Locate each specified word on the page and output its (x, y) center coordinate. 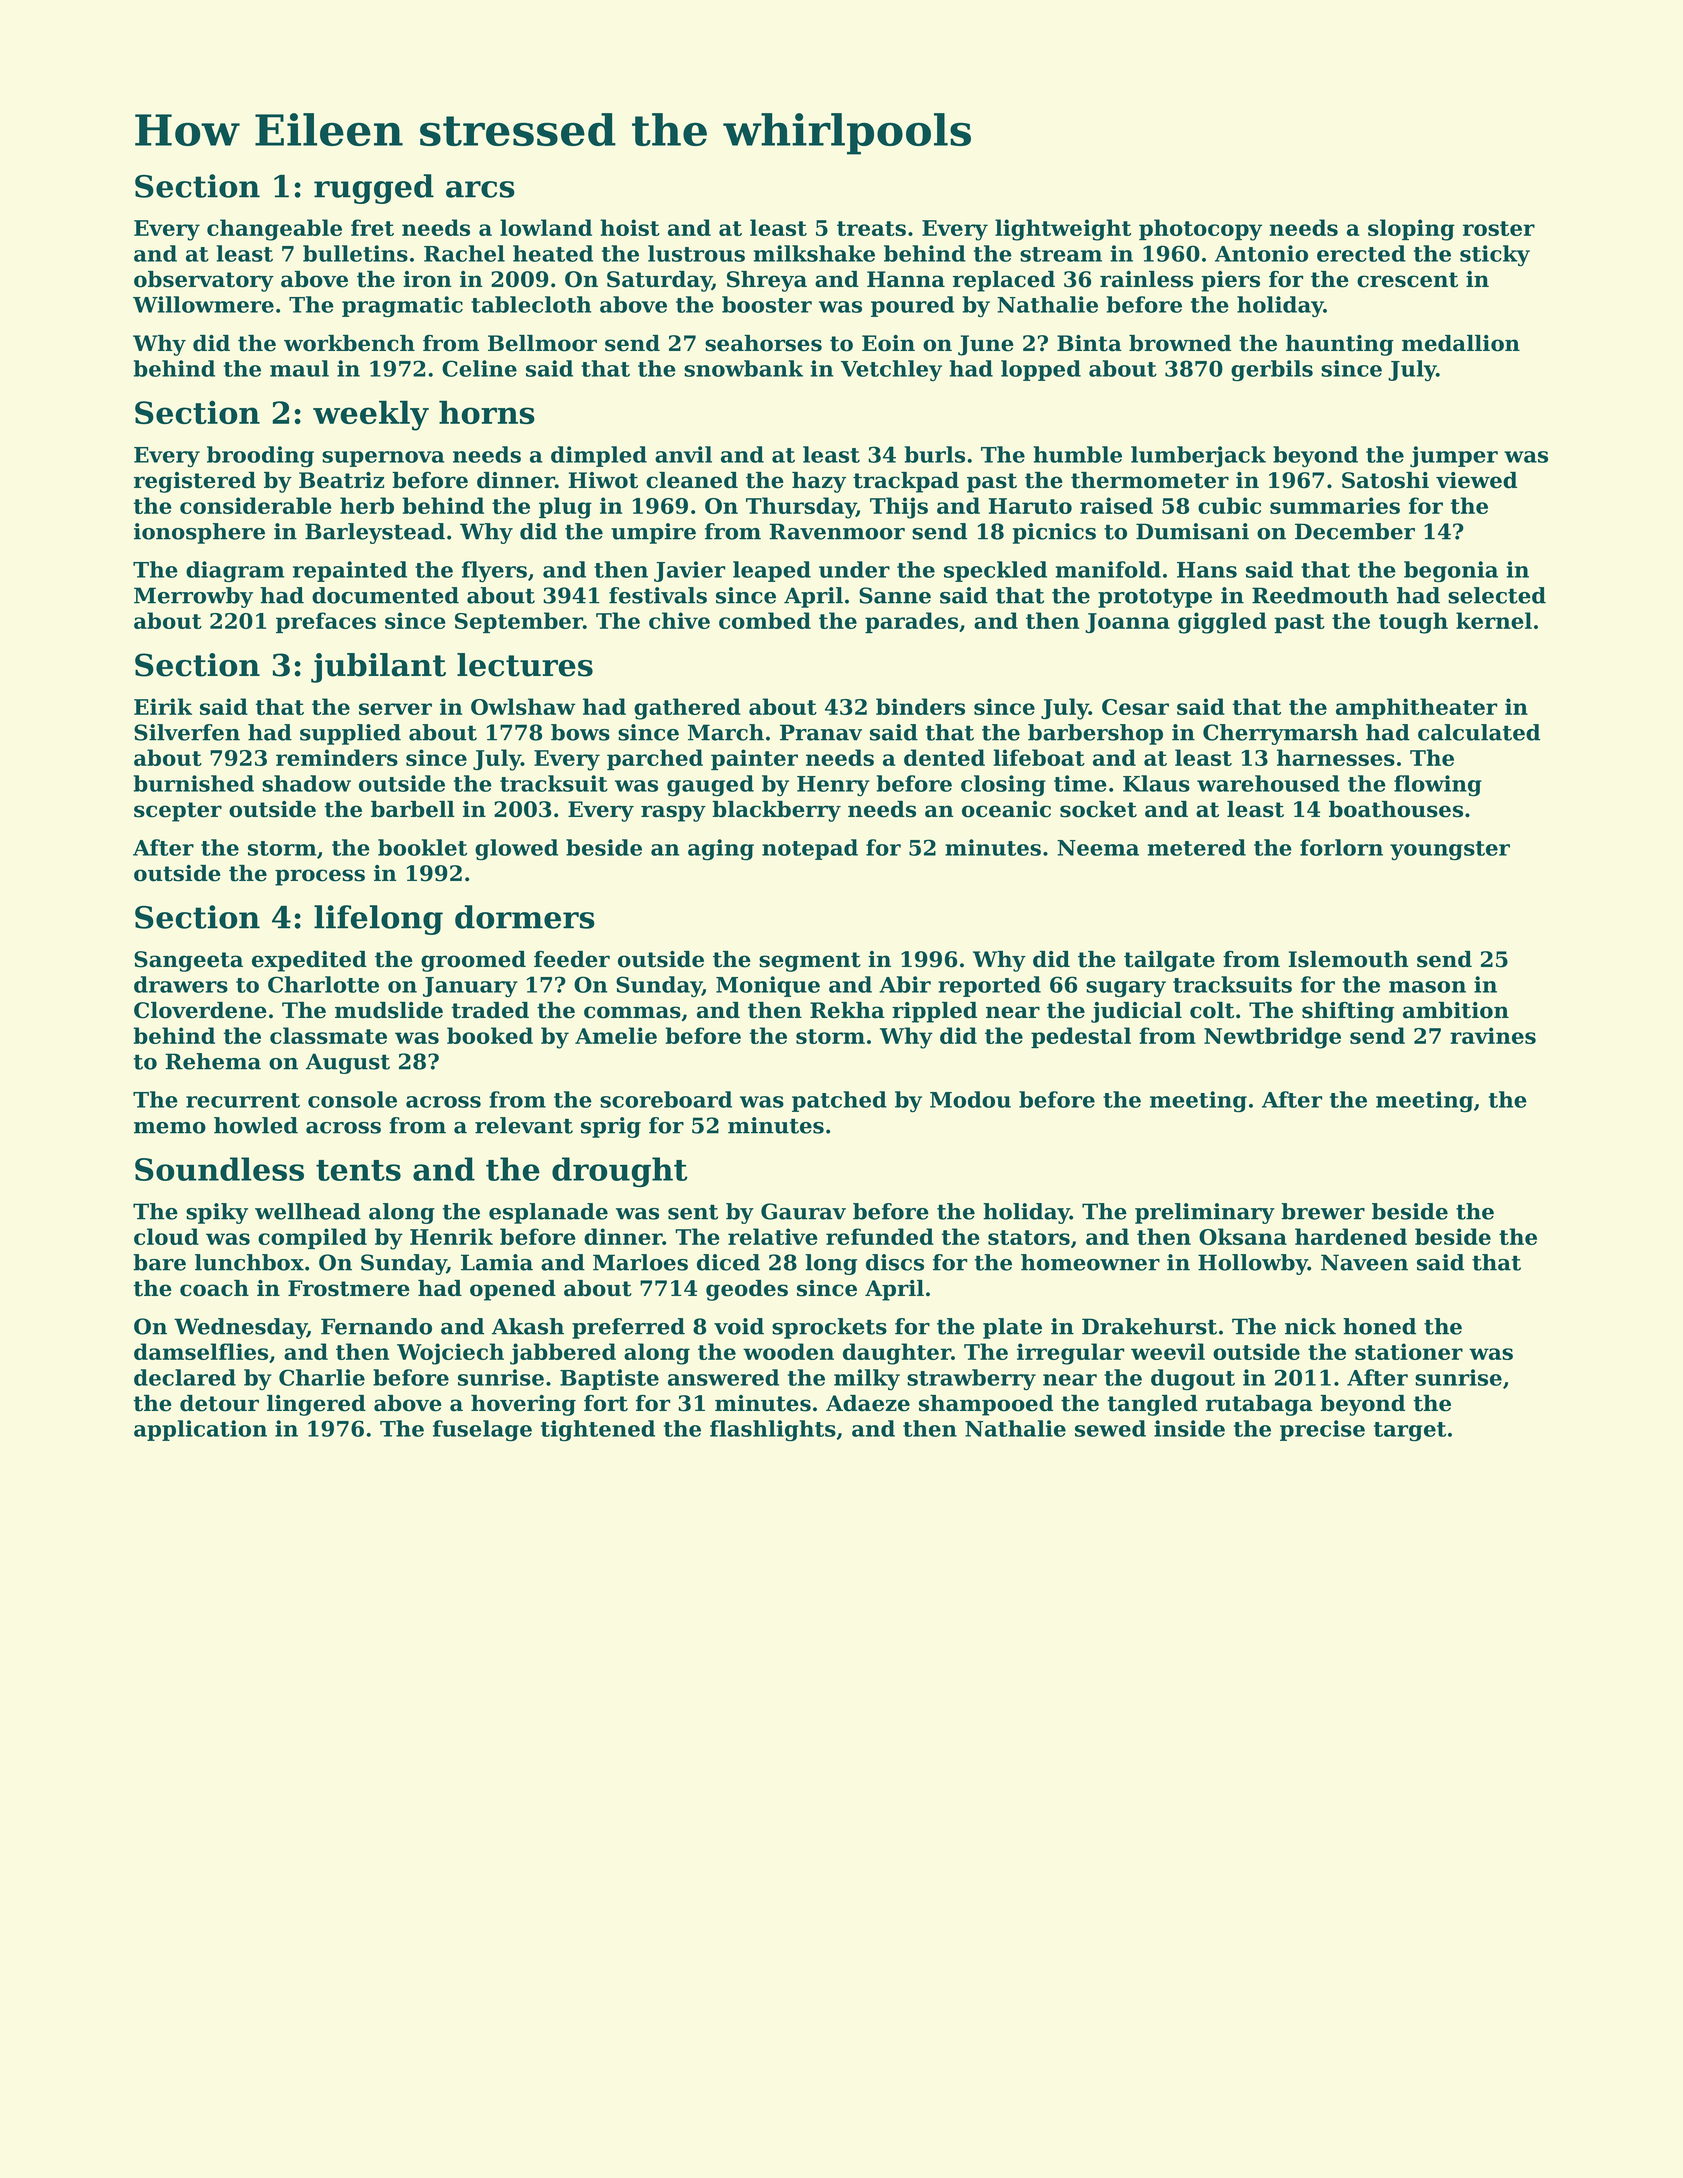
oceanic (1006, 809)
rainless (1146, 279)
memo (170, 1128)
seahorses (763, 343)
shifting (1348, 1012)
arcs (480, 189)
